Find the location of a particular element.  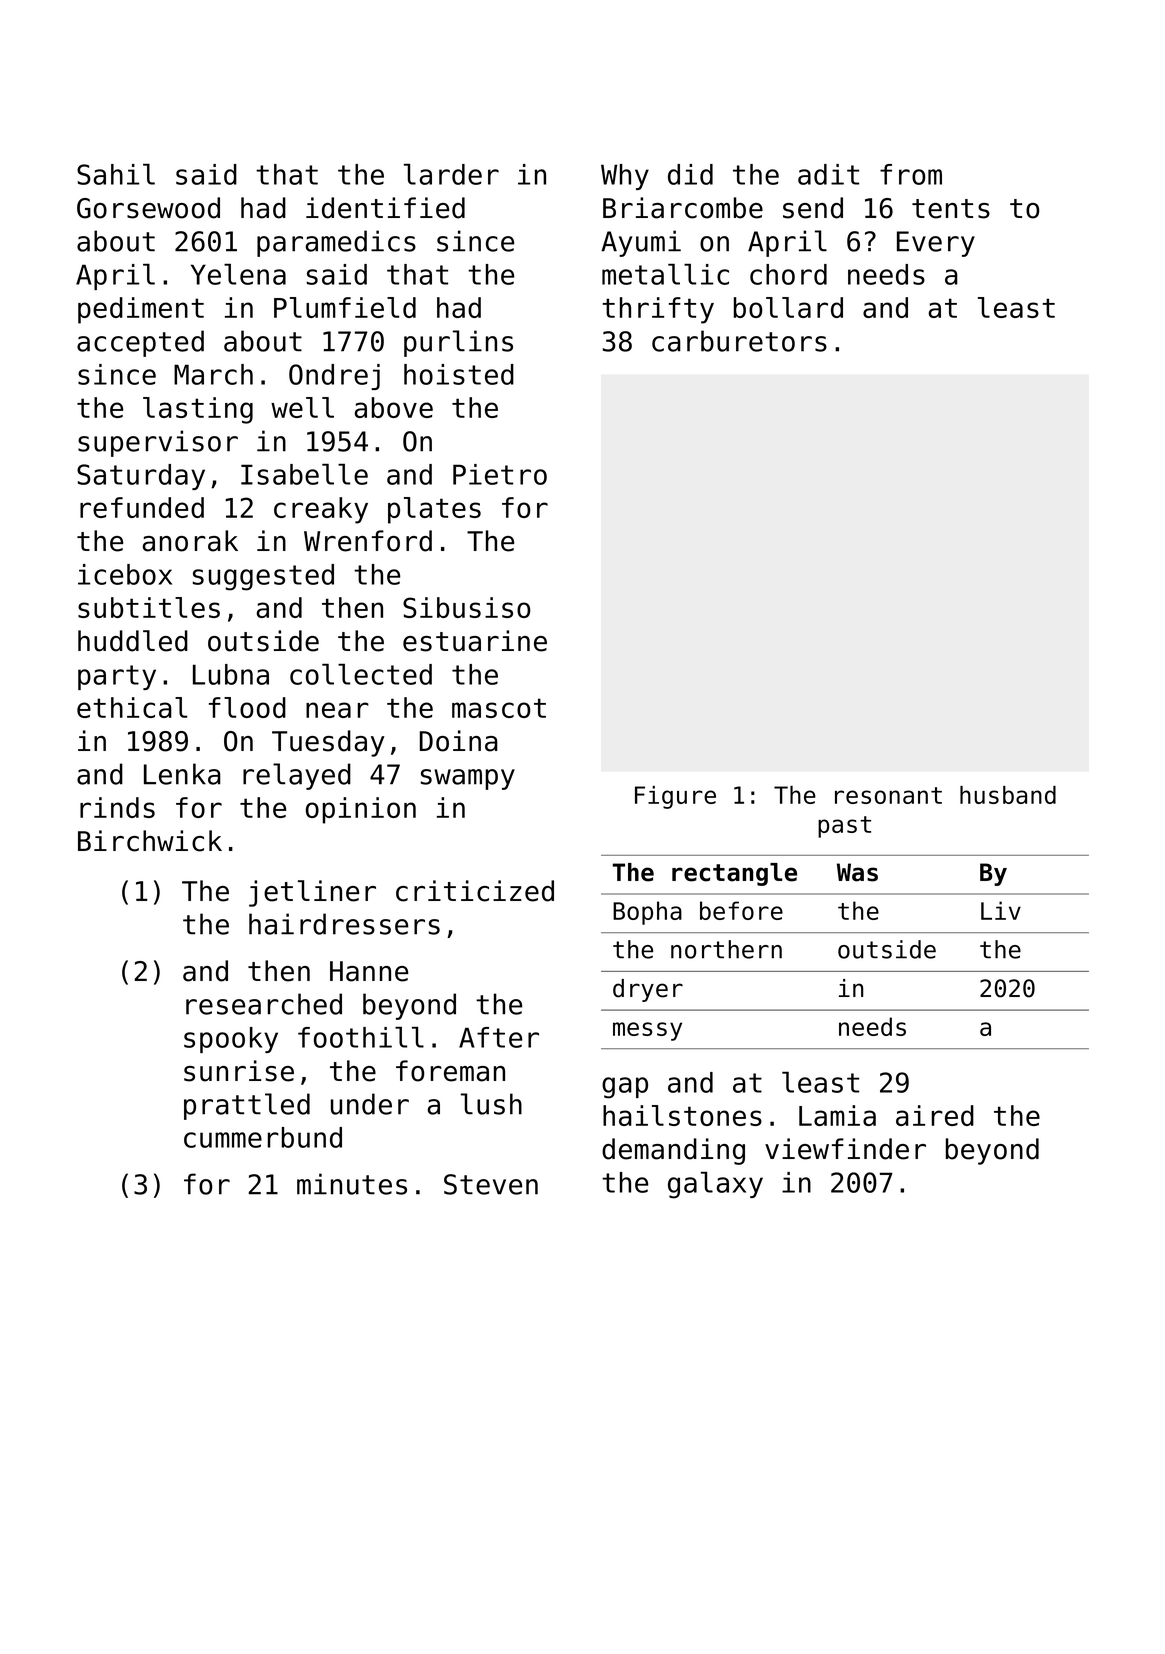

estuarine is located at coordinates (475, 641).
